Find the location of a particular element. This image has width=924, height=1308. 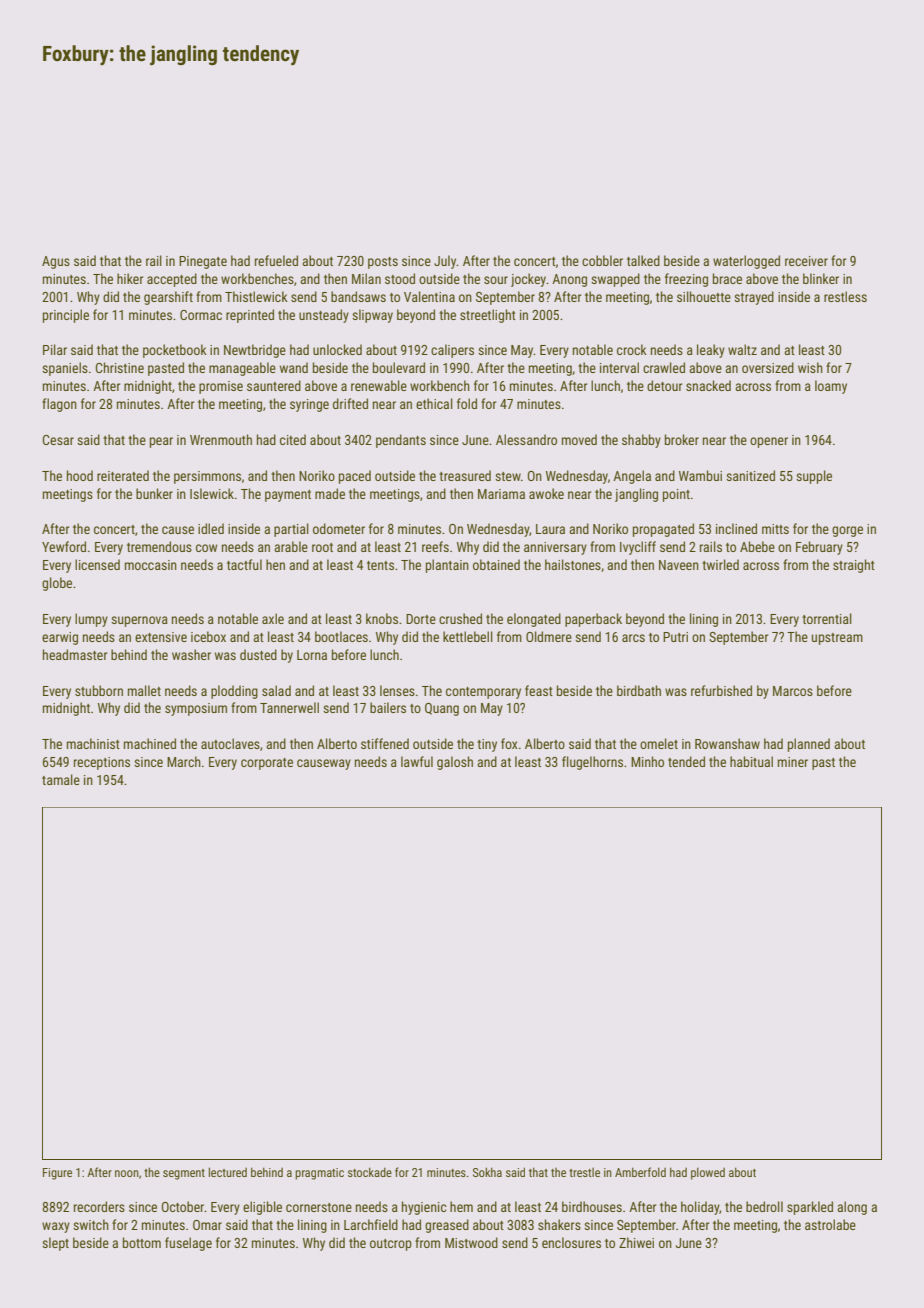

miner is located at coordinates (793, 762).
